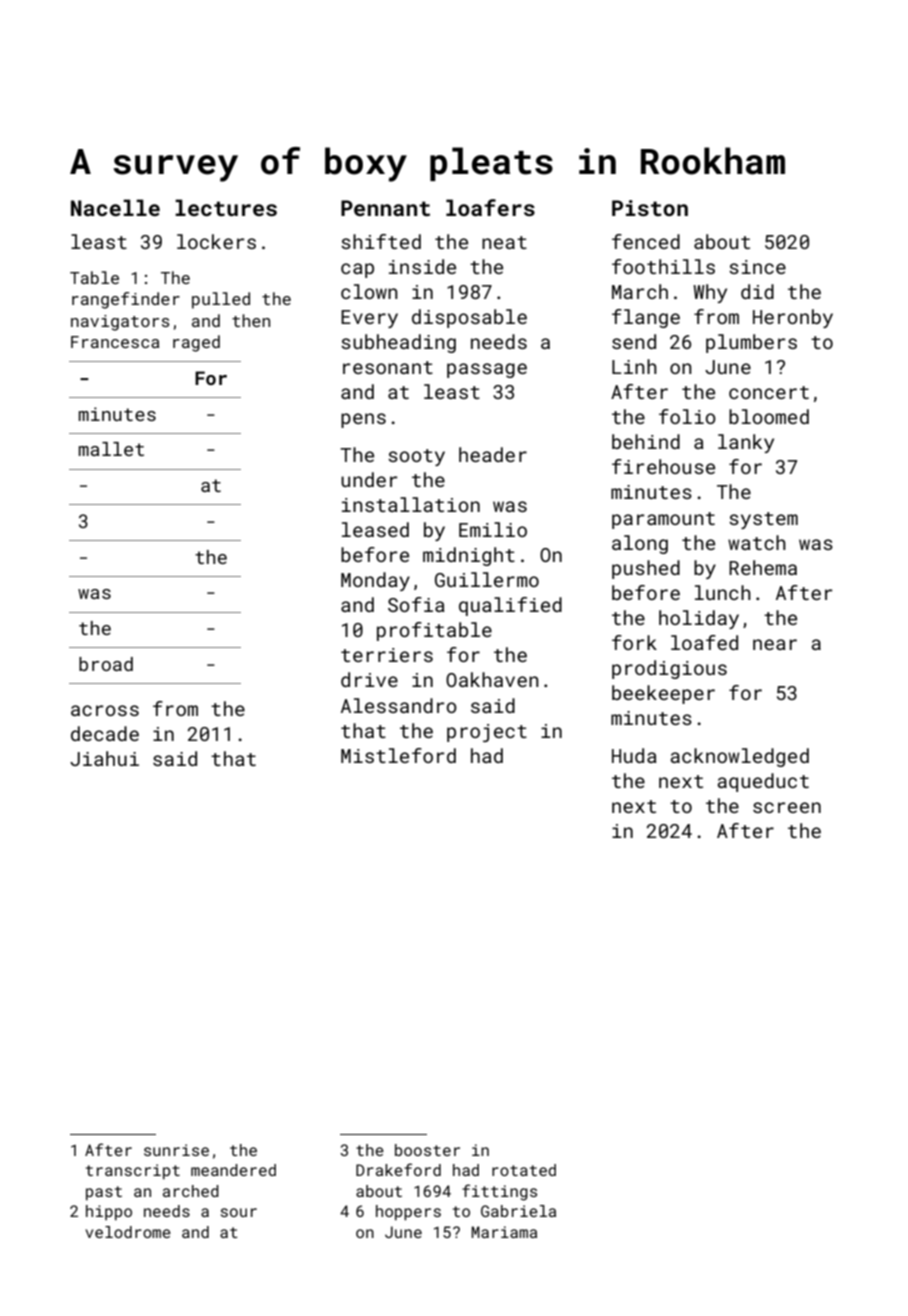 This screenshot has width=908, height=1316. I want to click on prodigious, so click(669, 669).
